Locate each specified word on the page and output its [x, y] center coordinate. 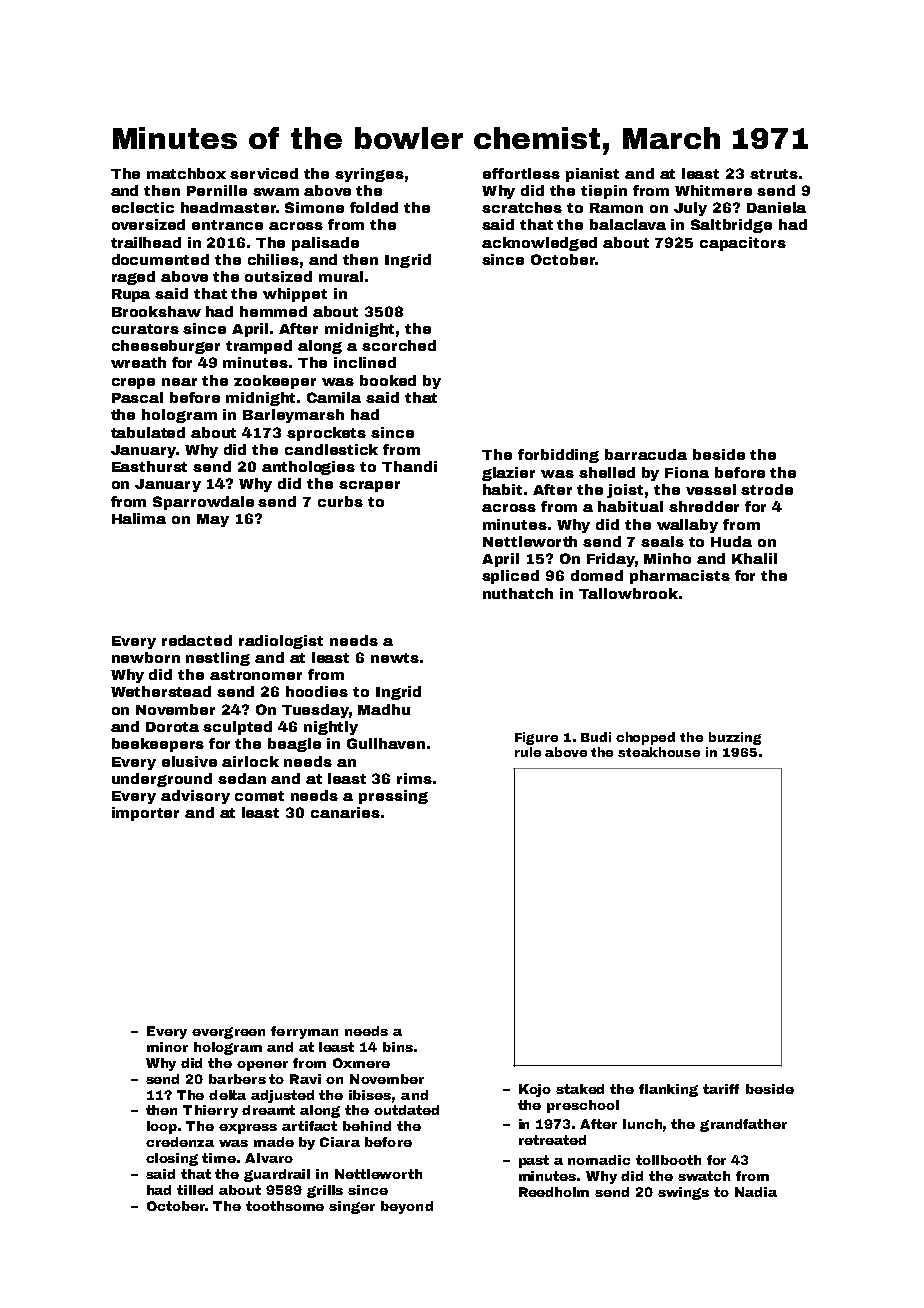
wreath [138, 362]
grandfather [743, 1125]
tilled [195, 1190]
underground [162, 780]
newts [395, 658]
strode [767, 489]
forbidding [558, 456]
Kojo [535, 1090]
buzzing [735, 738]
